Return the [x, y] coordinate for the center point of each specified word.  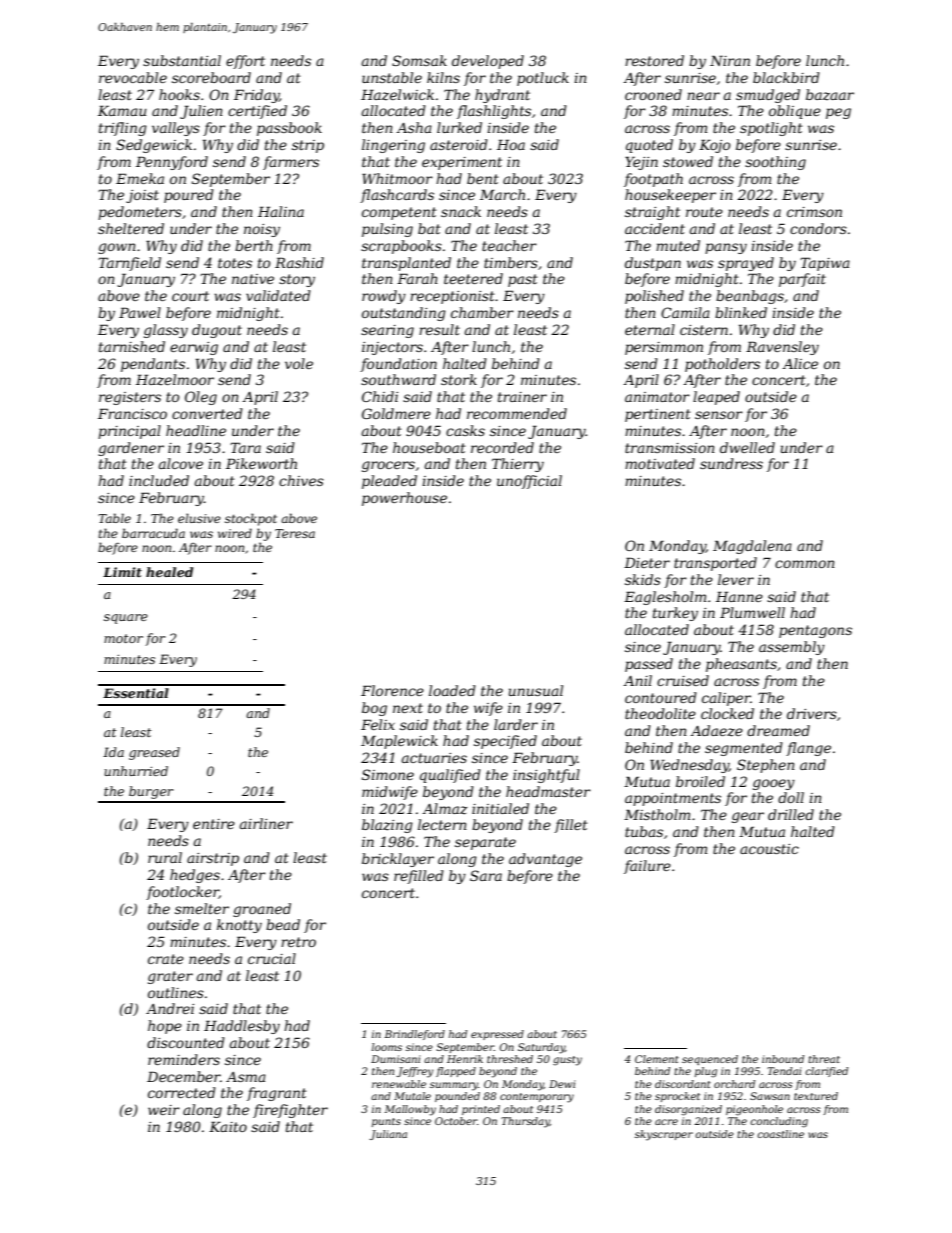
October [456, 1121]
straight [652, 213]
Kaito [228, 1126]
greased [154, 753]
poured [189, 196]
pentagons [815, 631]
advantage [545, 860]
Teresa [295, 533]
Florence [392, 690]
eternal [650, 329]
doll [791, 797]
